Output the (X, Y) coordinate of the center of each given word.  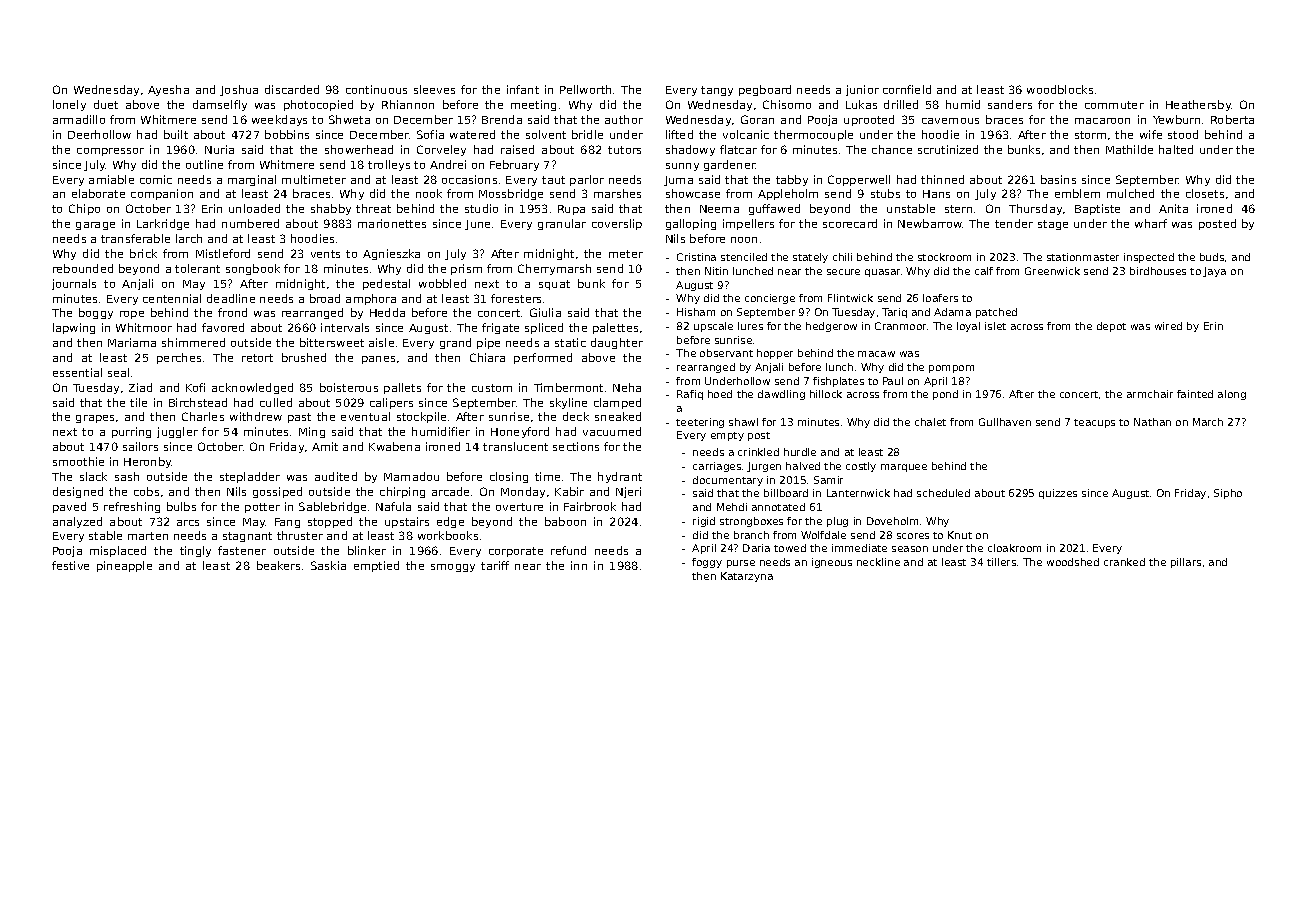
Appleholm (788, 194)
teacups (1094, 423)
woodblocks (1060, 89)
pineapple (124, 566)
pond (945, 395)
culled (276, 402)
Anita (1173, 208)
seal (118, 372)
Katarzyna (747, 577)
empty (727, 436)
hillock (826, 394)
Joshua (239, 90)
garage (95, 226)
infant (523, 89)
